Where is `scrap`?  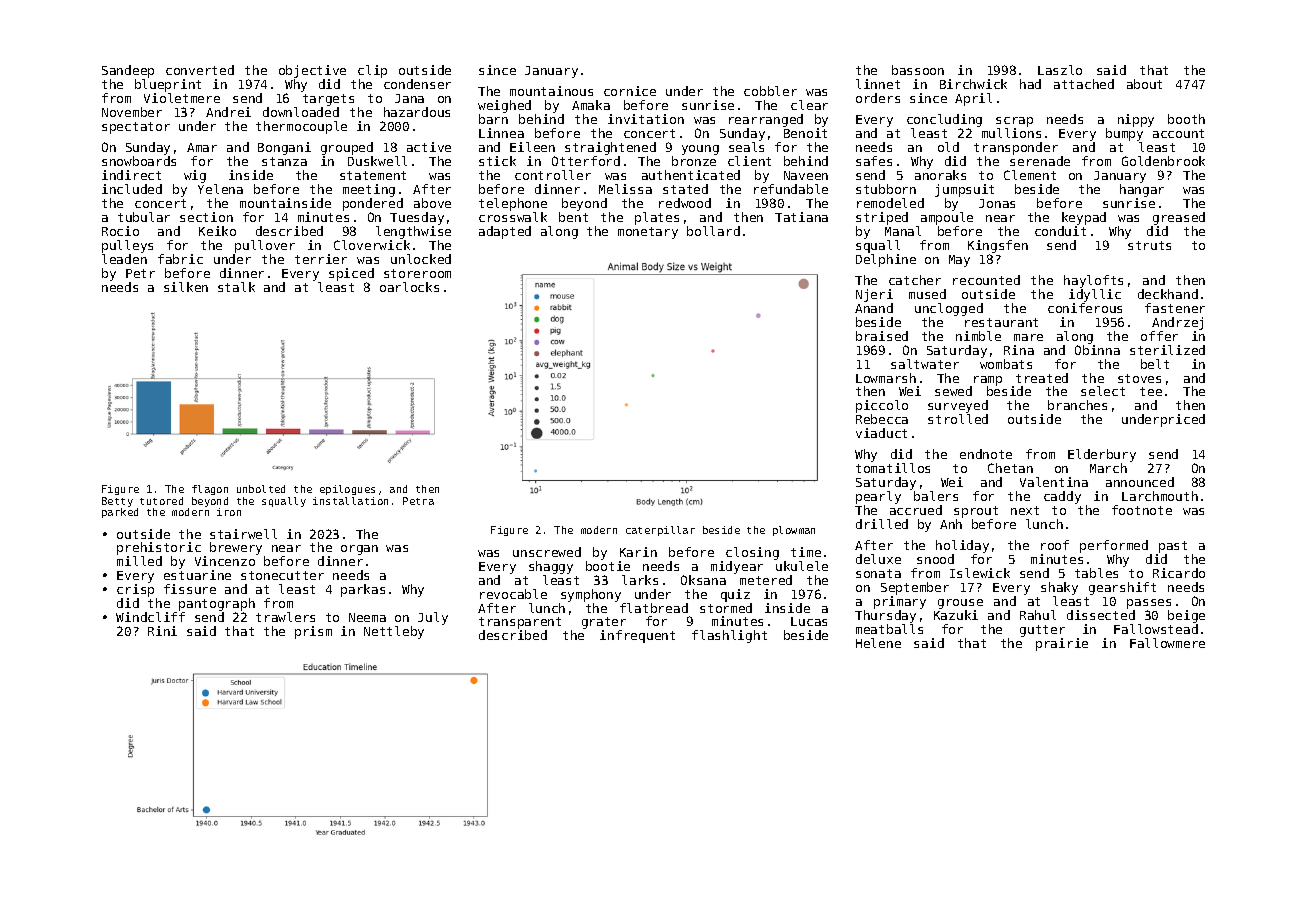
scrap is located at coordinates (1014, 122).
